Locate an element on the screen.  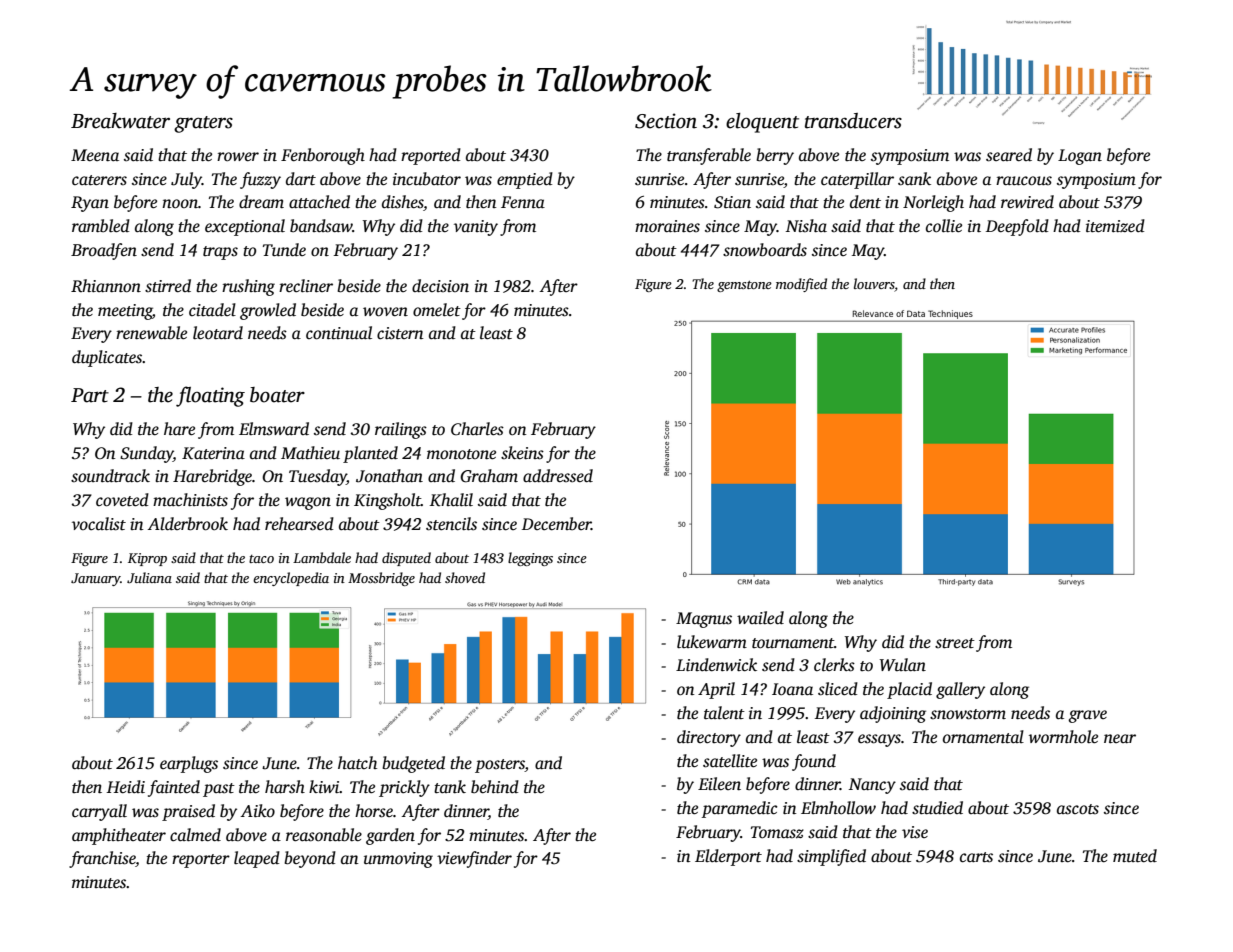
cistern is located at coordinates (400, 333).
